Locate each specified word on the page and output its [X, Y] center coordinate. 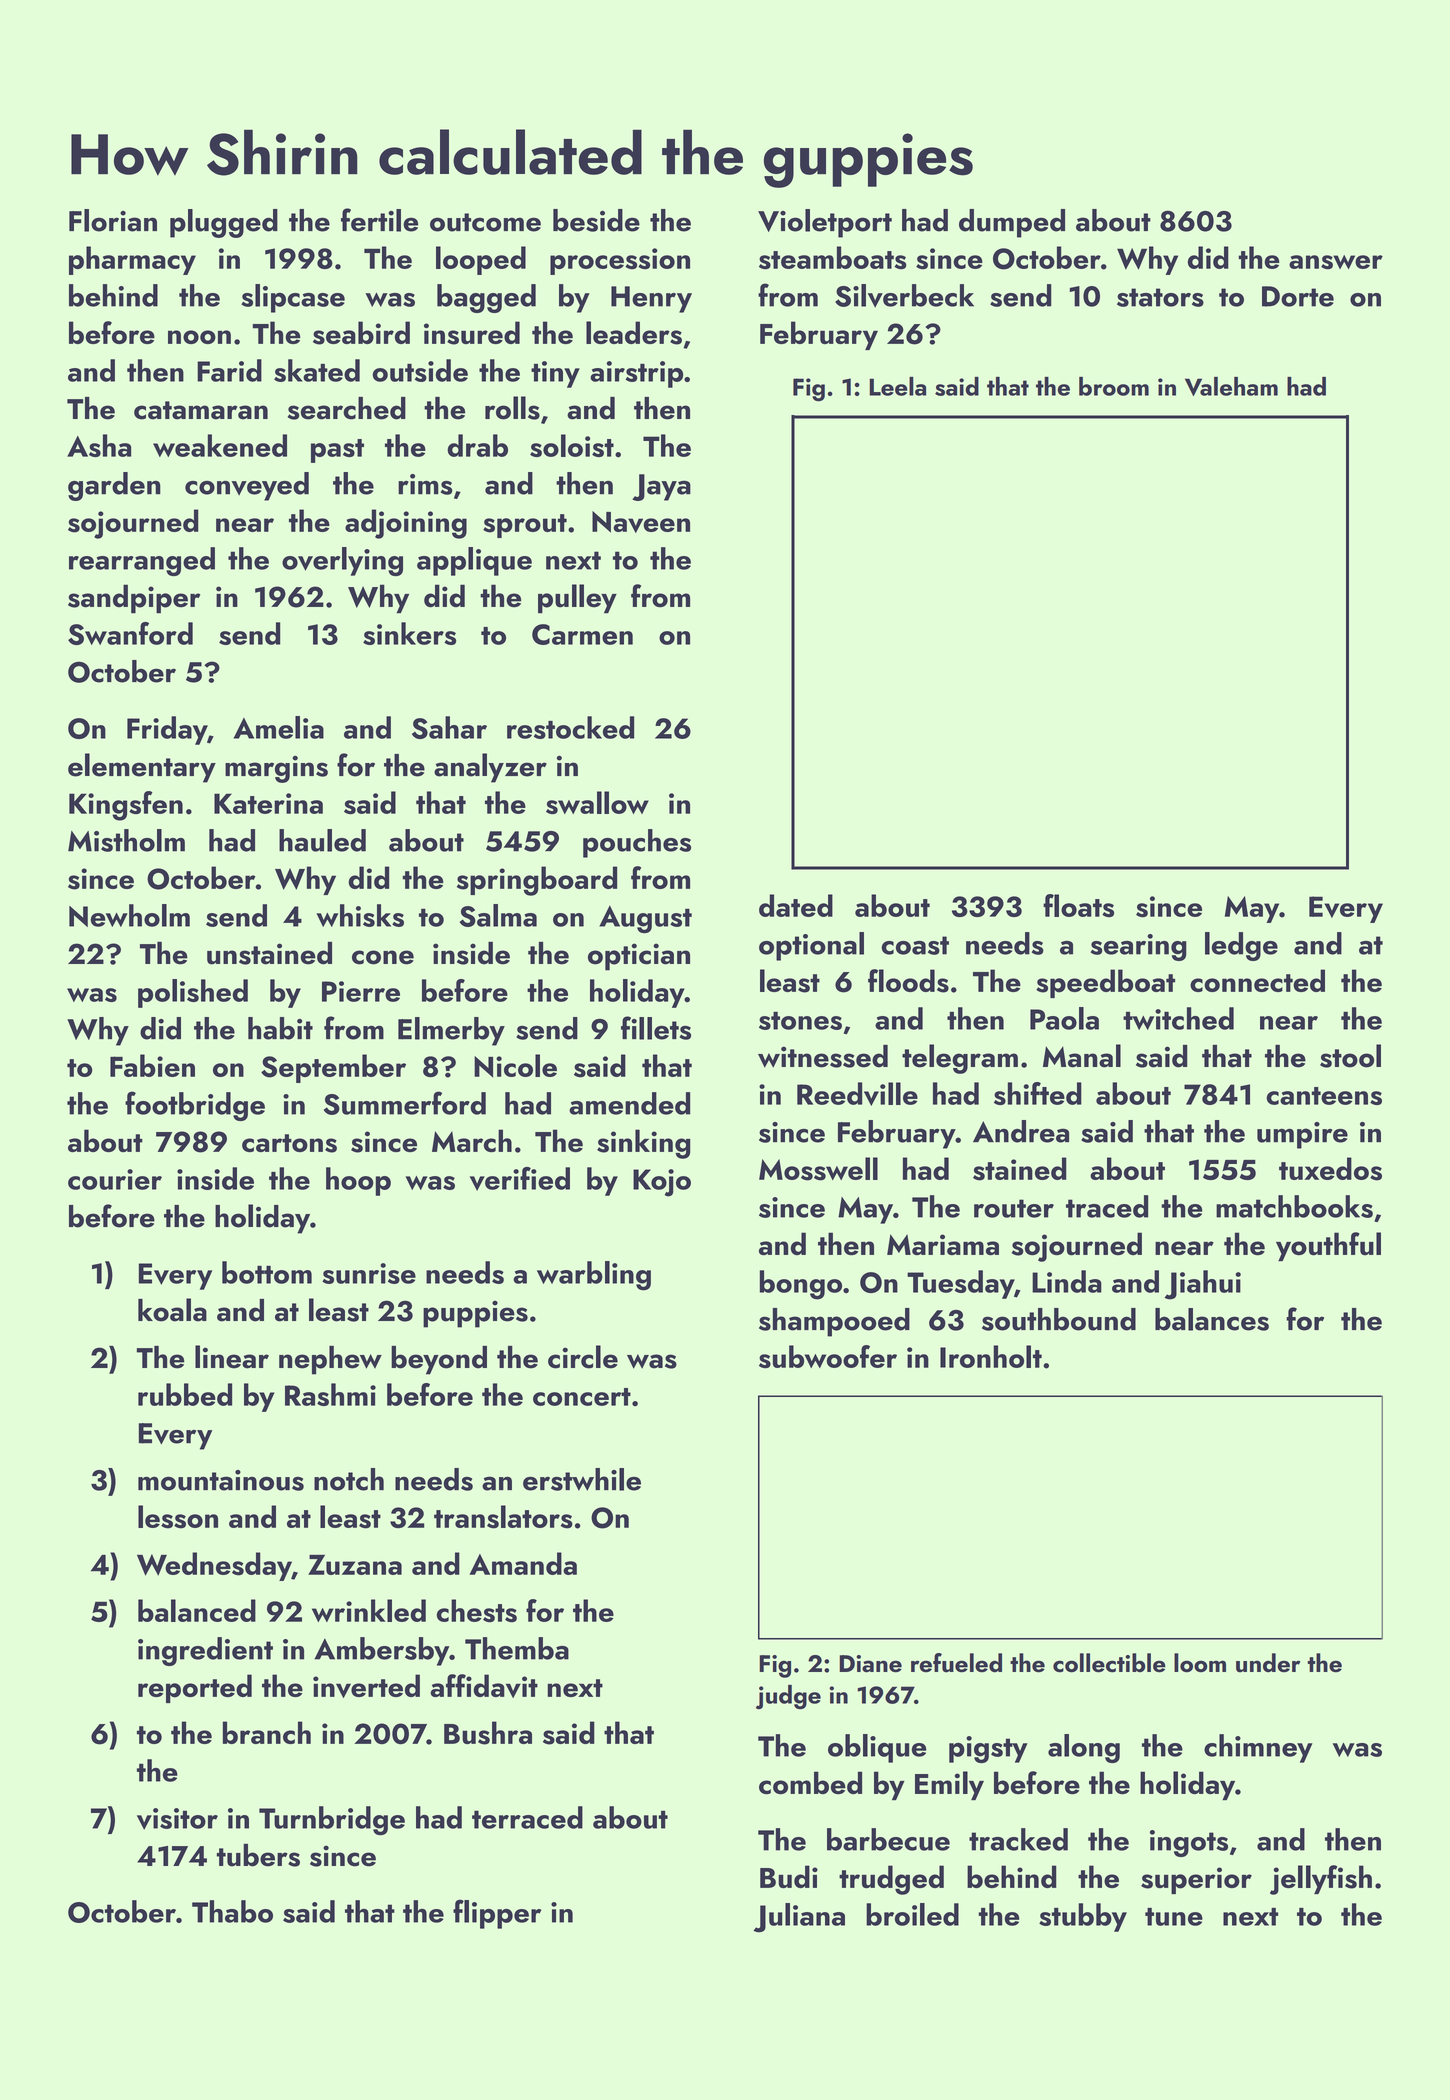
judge [788, 1697]
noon [199, 337]
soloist [572, 445]
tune [1174, 1917]
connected [1257, 980]
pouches [637, 843]
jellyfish [1321, 1880]
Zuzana [355, 1565]
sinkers [409, 633]
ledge [1241, 946]
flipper [497, 1914]
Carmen [582, 634]
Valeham [1231, 386]
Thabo [232, 1911]
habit [280, 1028]
